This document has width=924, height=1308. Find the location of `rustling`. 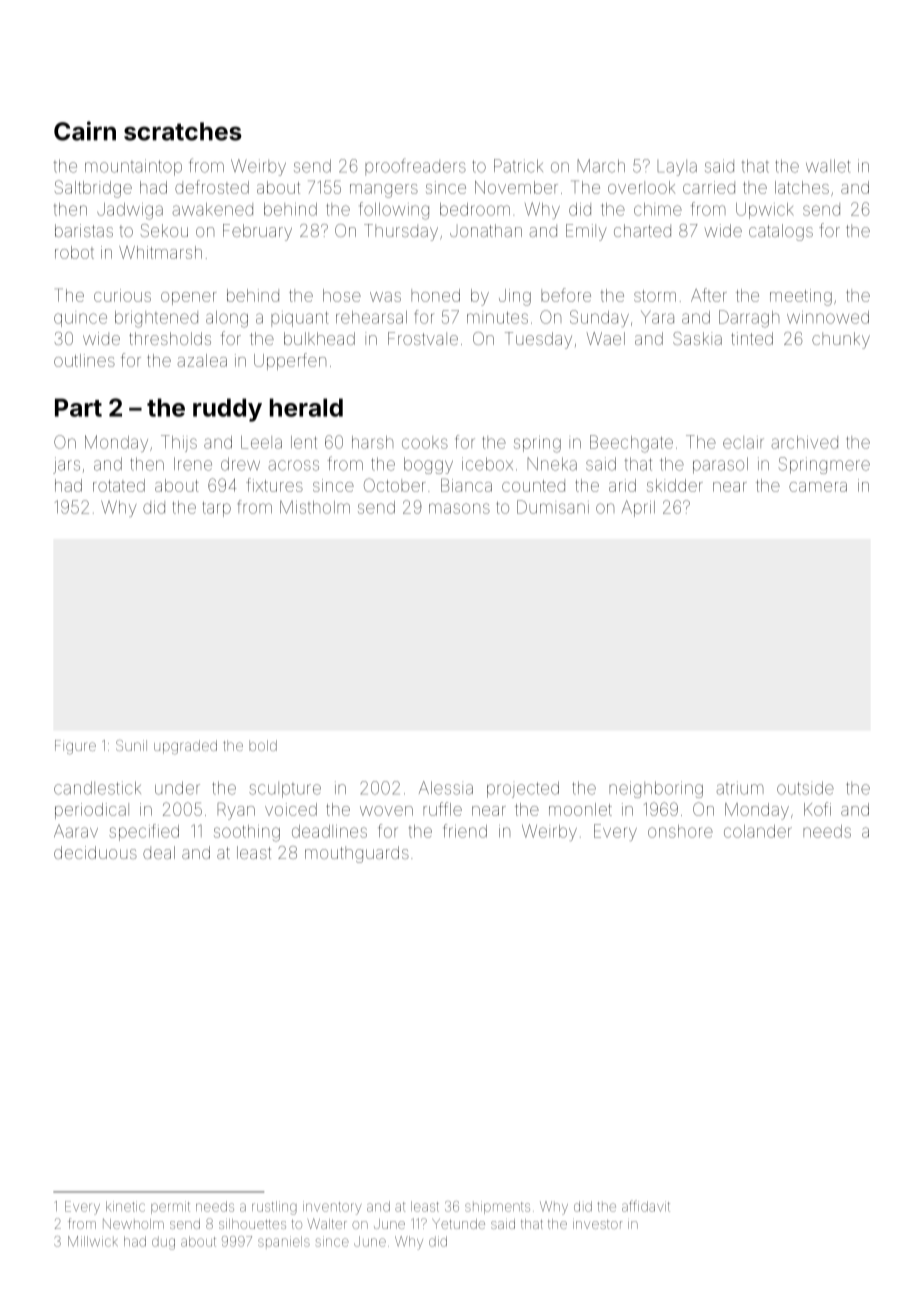

rustling is located at coordinates (274, 1208).
